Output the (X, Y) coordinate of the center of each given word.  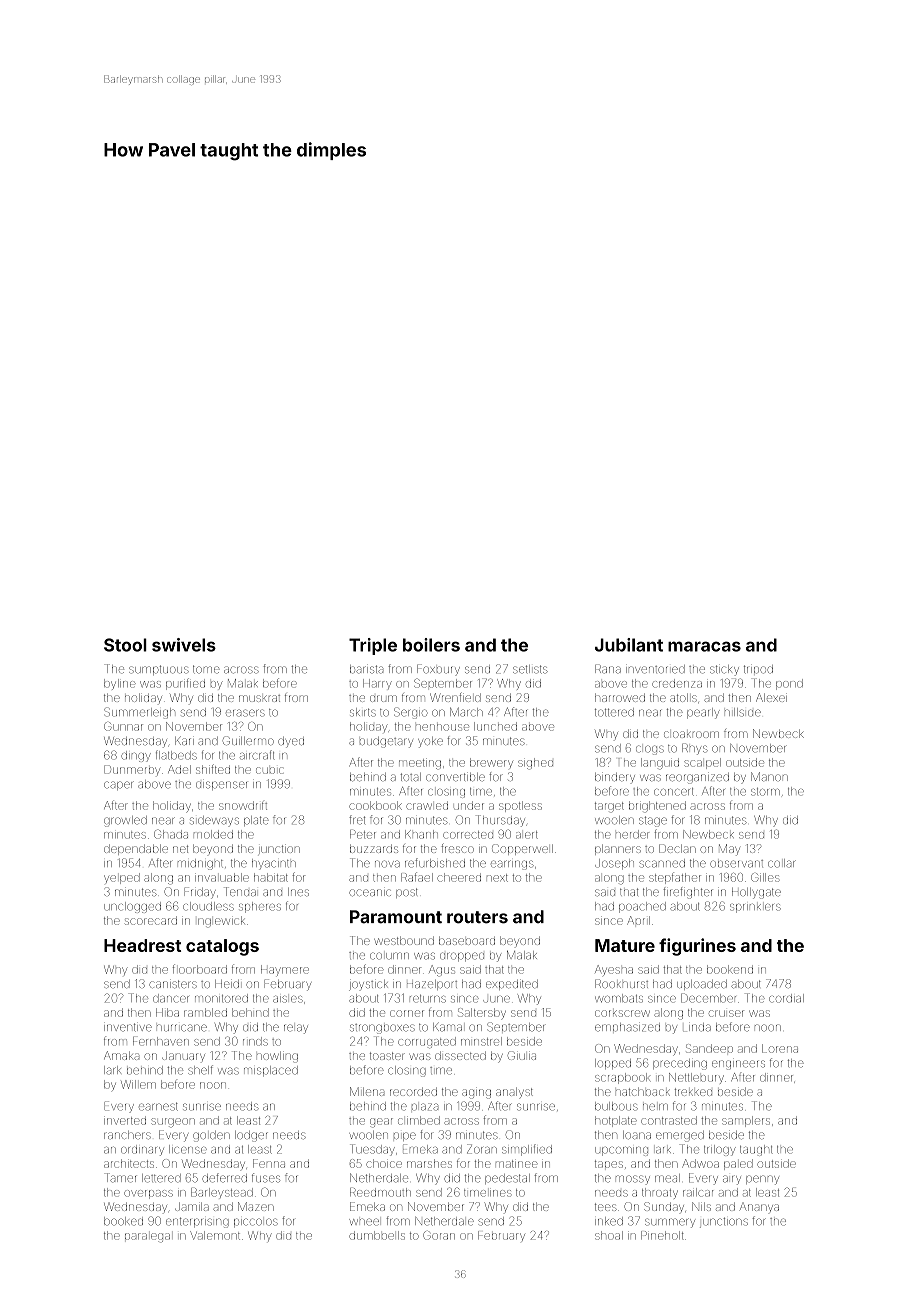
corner (407, 1013)
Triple (373, 646)
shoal (609, 1235)
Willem (138, 1084)
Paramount (396, 917)
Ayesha (614, 970)
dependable (136, 850)
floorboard (200, 969)
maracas (704, 646)
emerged (680, 1136)
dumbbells (377, 1235)
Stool (125, 645)
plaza (425, 1107)
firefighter (688, 893)
